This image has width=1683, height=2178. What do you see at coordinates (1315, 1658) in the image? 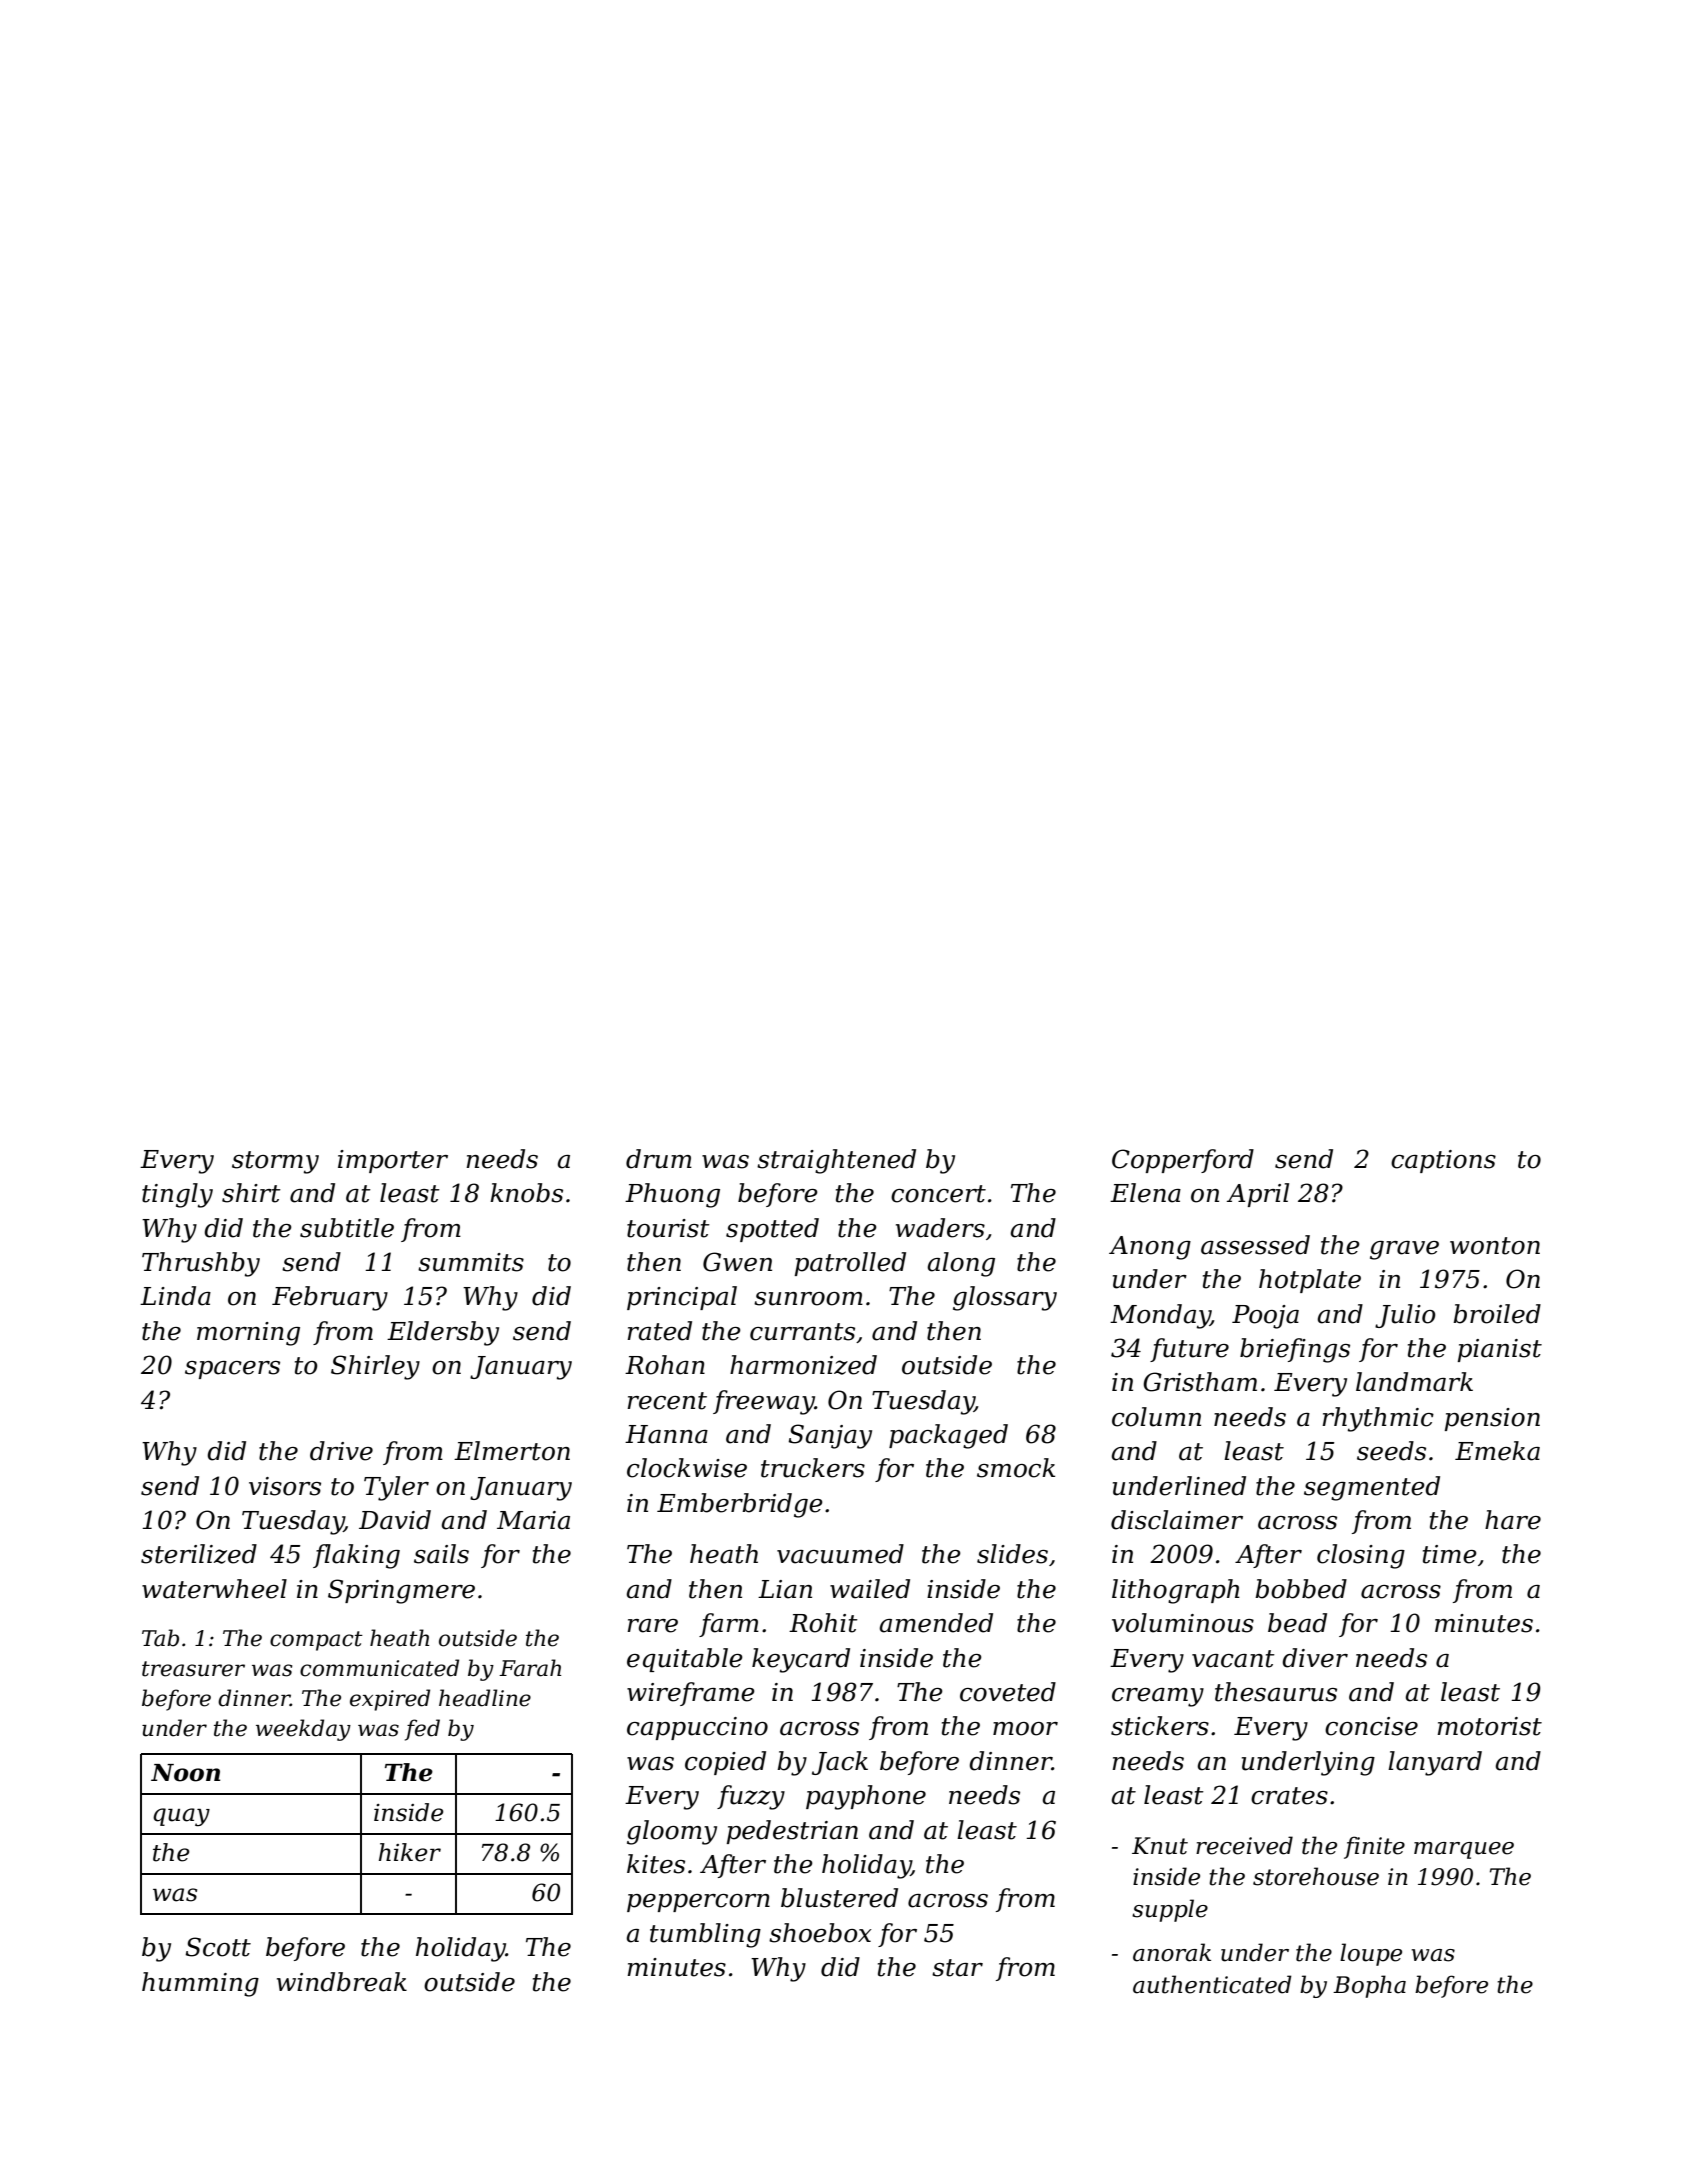
I see `diver` at bounding box center [1315, 1658].
